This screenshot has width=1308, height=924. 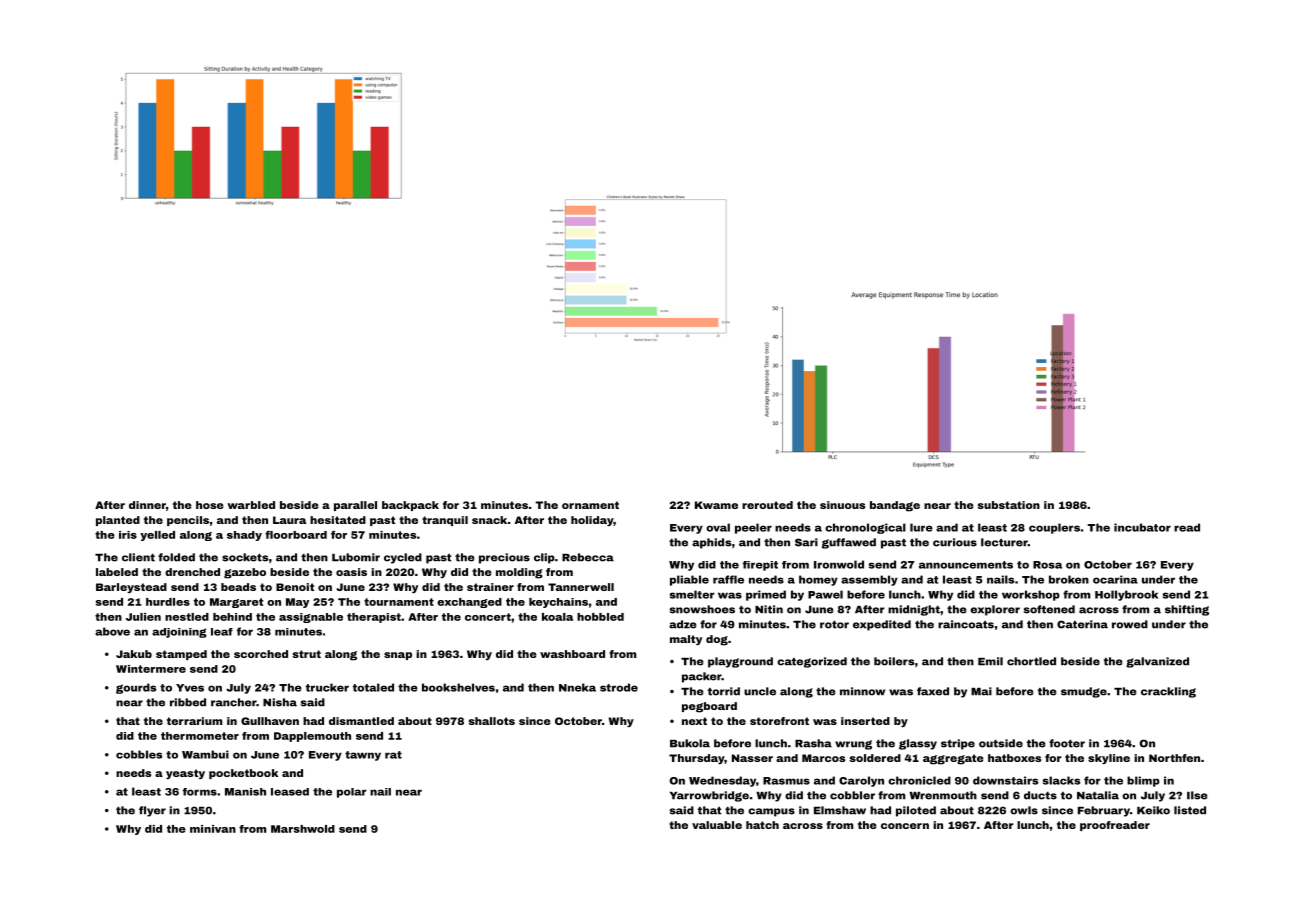 What do you see at coordinates (740, 662) in the screenshot?
I see `playground` at bounding box center [740, 662].
